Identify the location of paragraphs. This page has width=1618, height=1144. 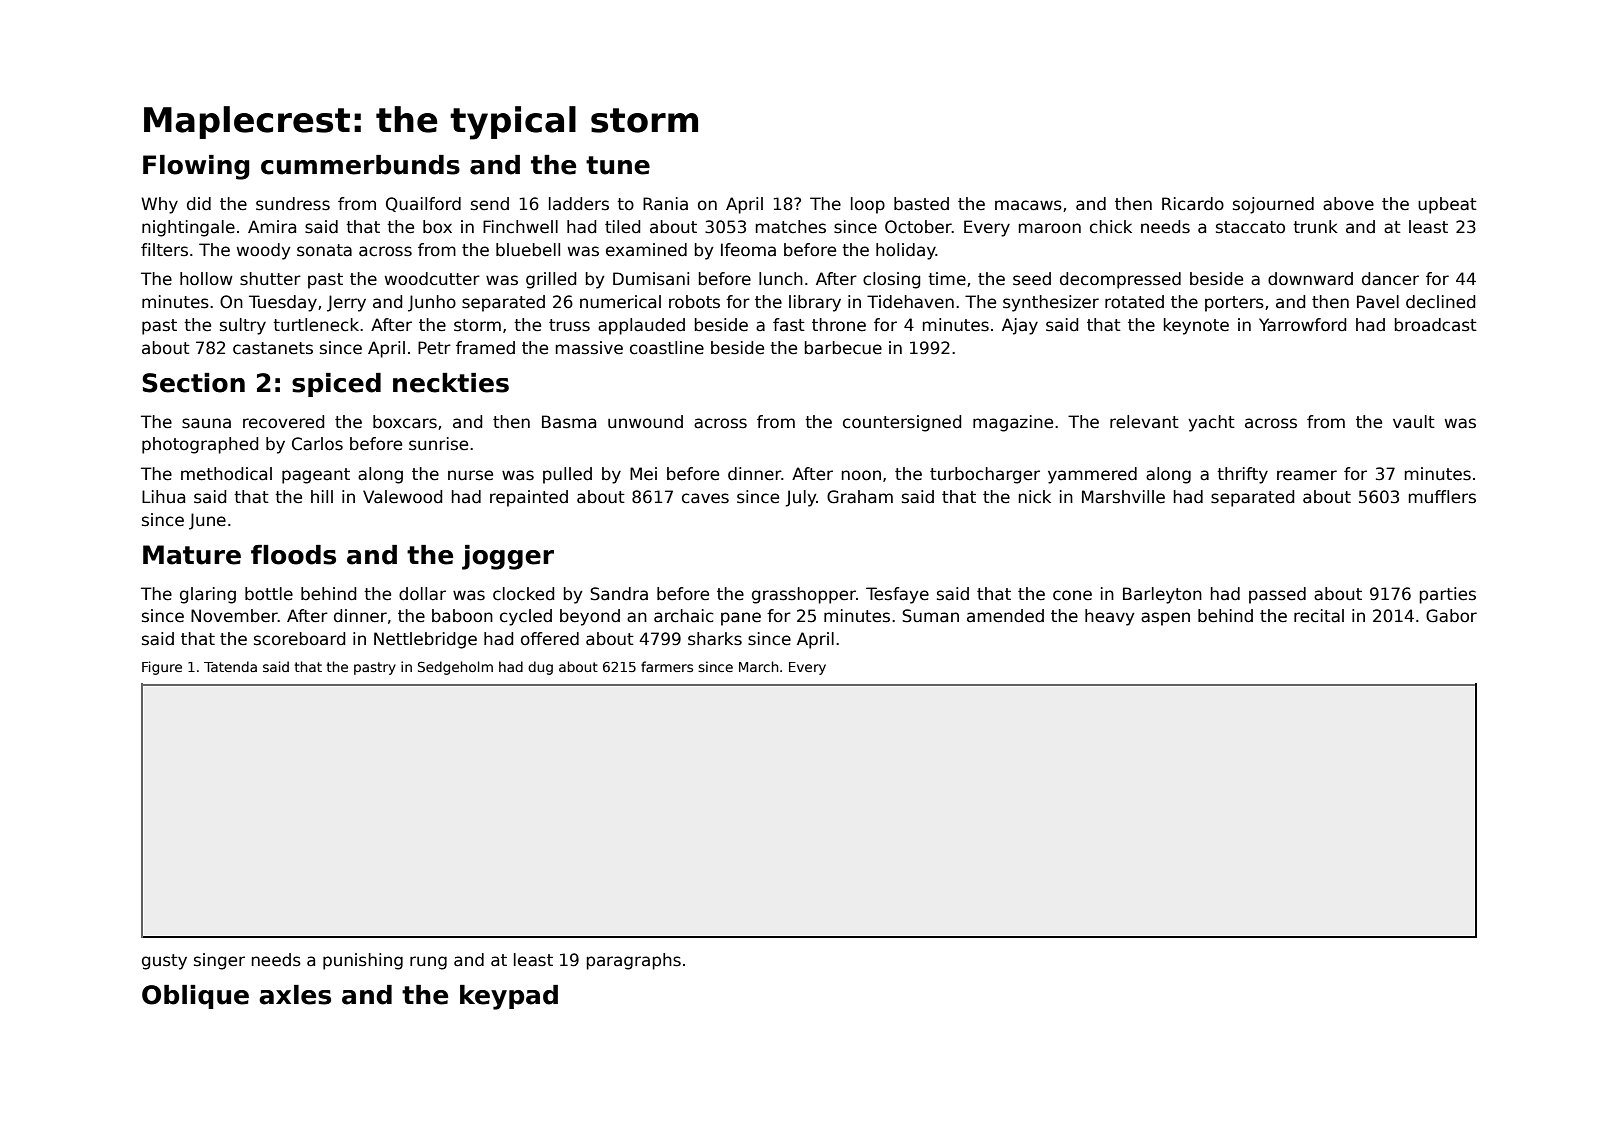
(634, 961).
